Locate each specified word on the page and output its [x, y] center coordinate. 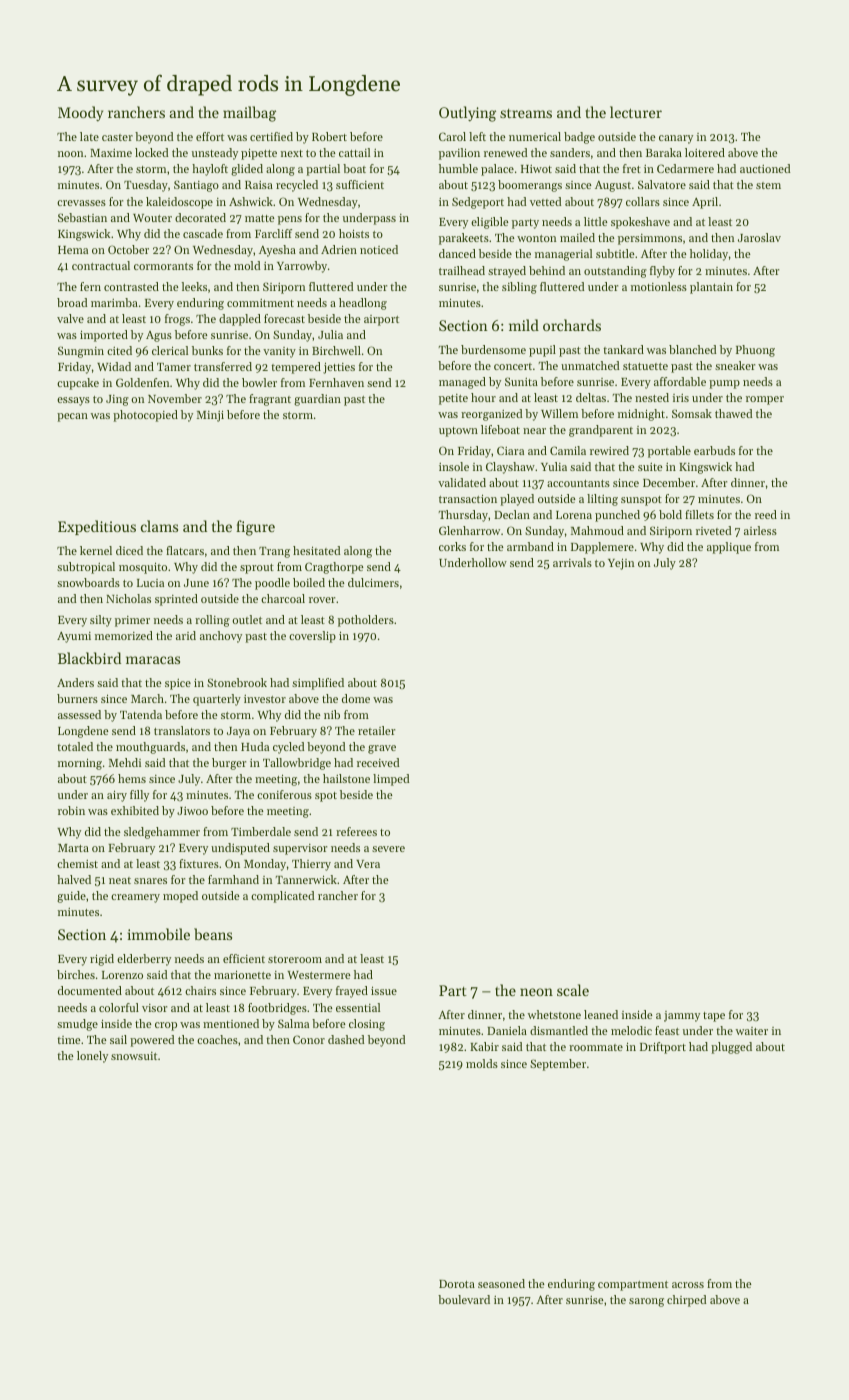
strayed [507, 272]
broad [72, 302]
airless [760, 530]
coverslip [312, 637]
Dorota [457, 1284]
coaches [217, 1039]
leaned [601, 1014]
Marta [73, 848]
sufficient [360, 184]
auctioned [765, 168]
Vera [368, 864]
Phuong [755, 351]
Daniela [507, 1030]
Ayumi [74, 637]
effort [210, 136]
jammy [682, 1016]
